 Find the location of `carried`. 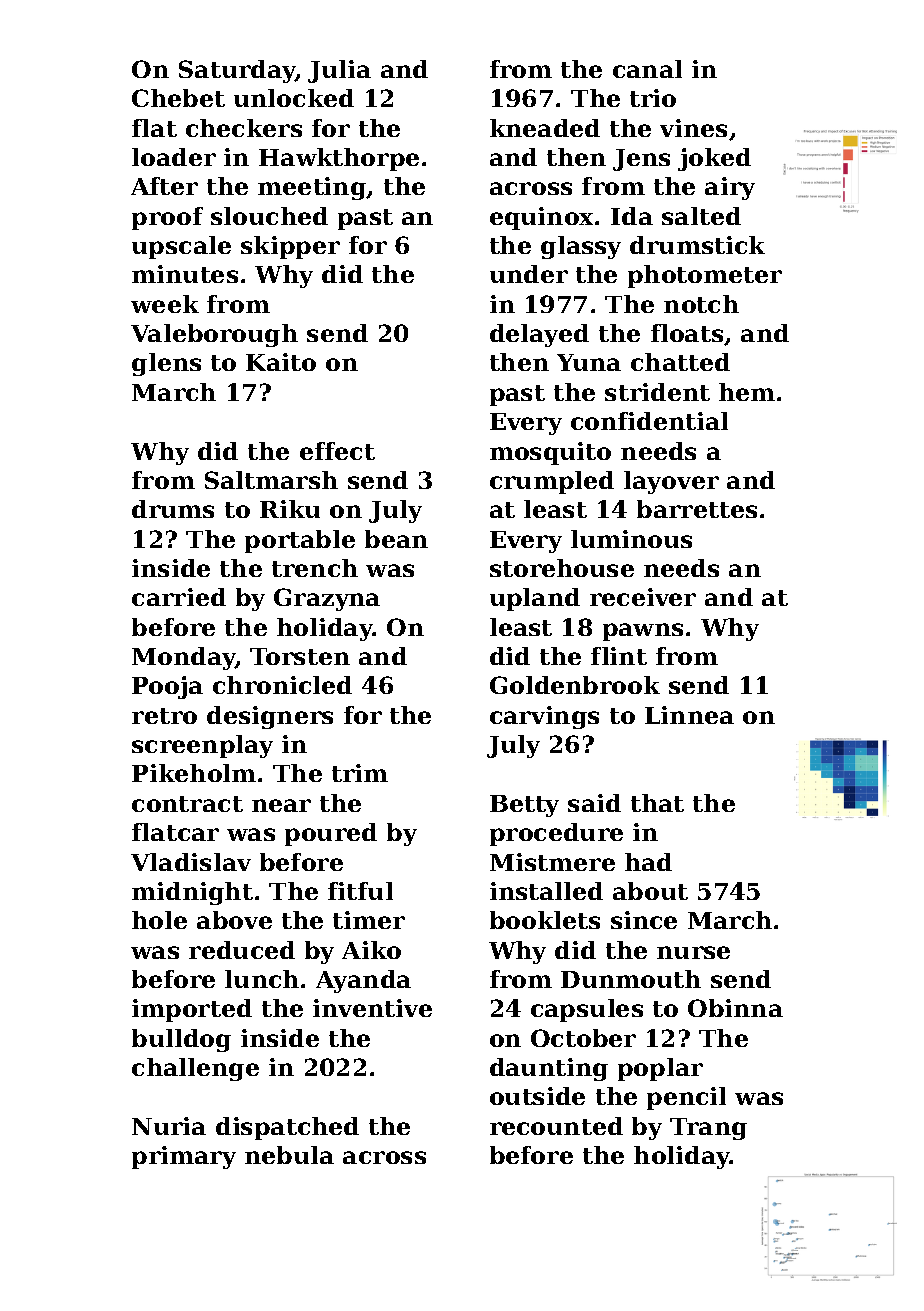

carried is located at coordinates (179, 597).
